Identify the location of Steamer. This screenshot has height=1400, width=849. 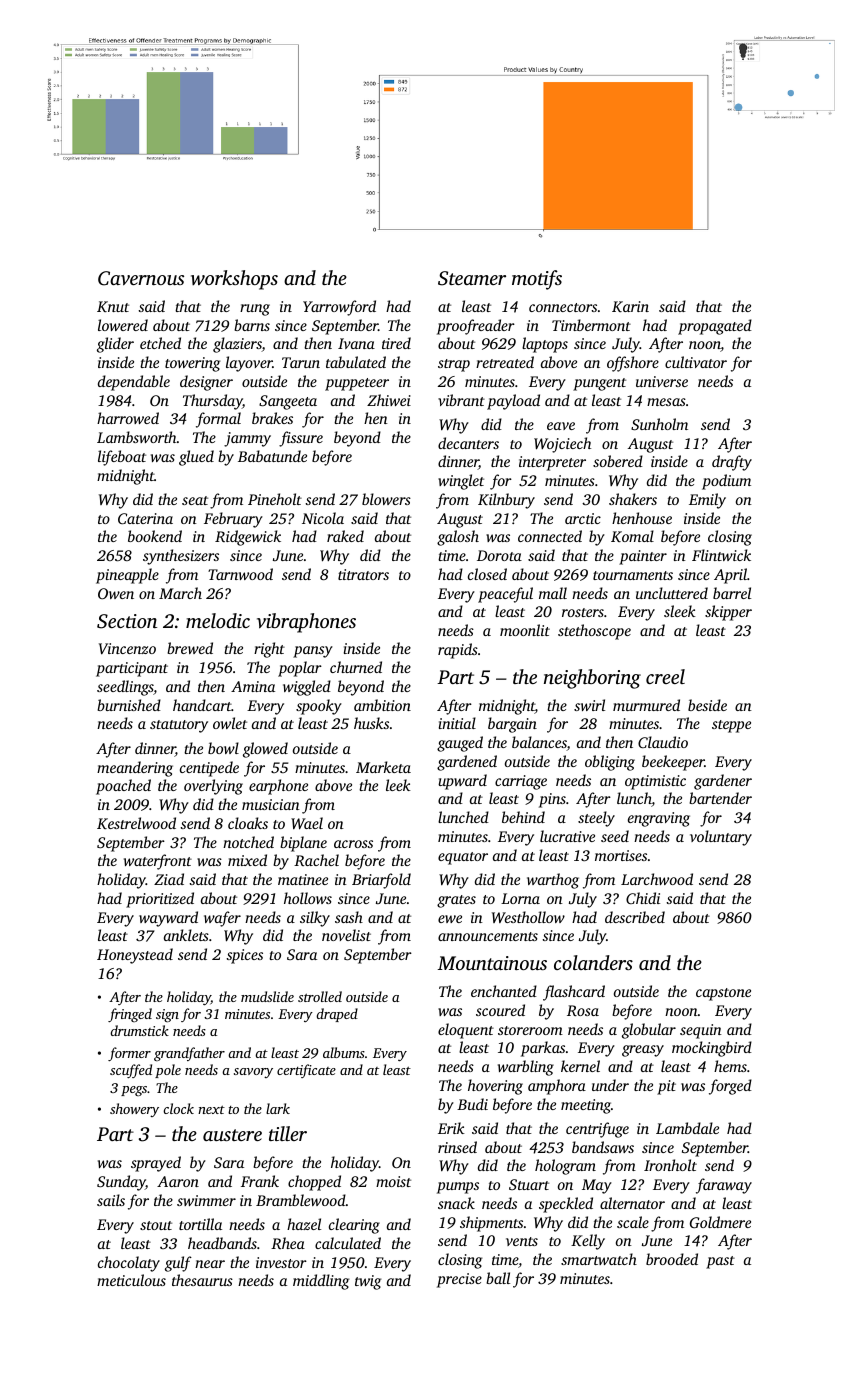
(472, 278).
